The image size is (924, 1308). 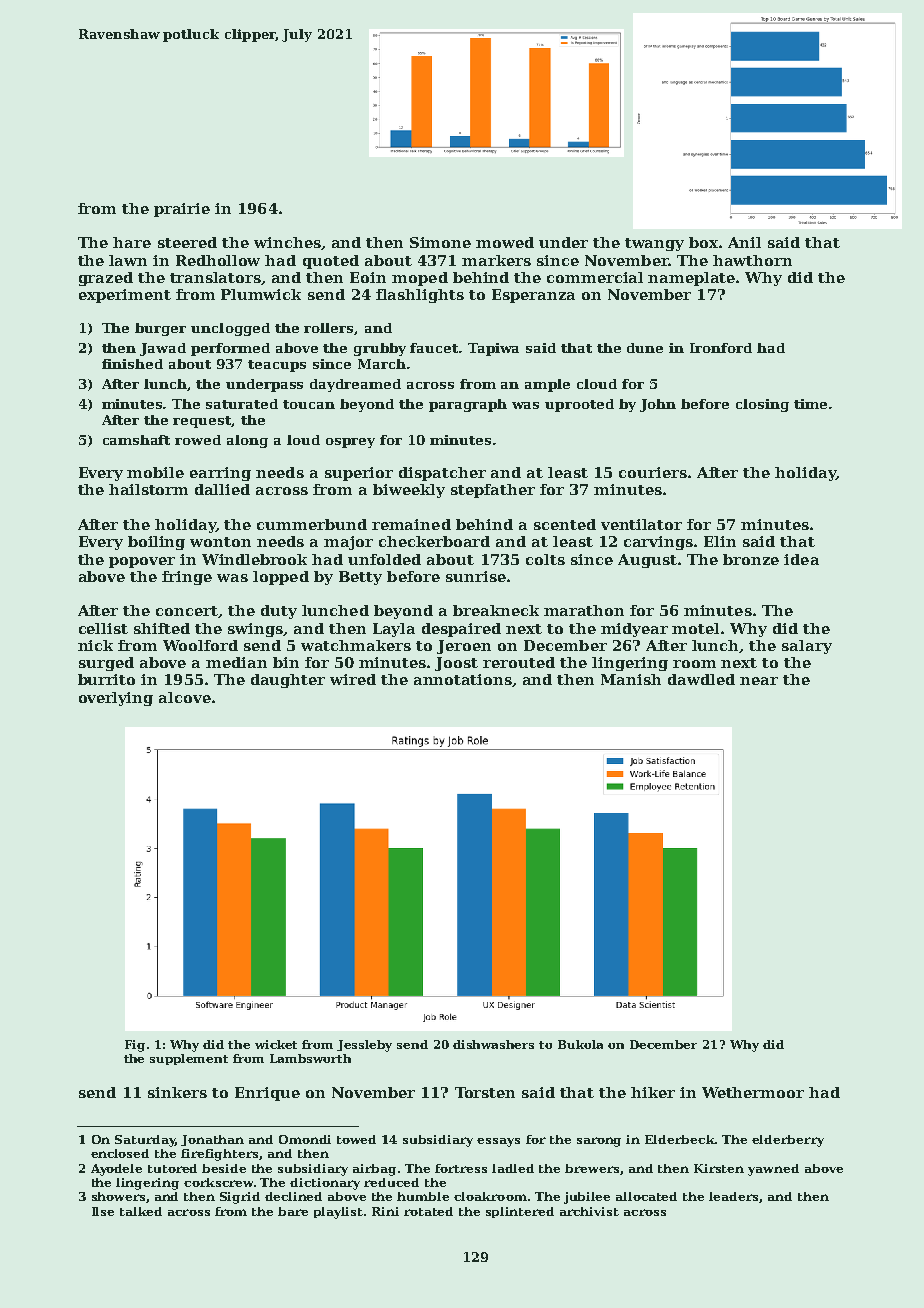 What do you see at coordinates (753, 1092) in the image?
I see `Wethermoor` at bounding box center [753, 1092].
